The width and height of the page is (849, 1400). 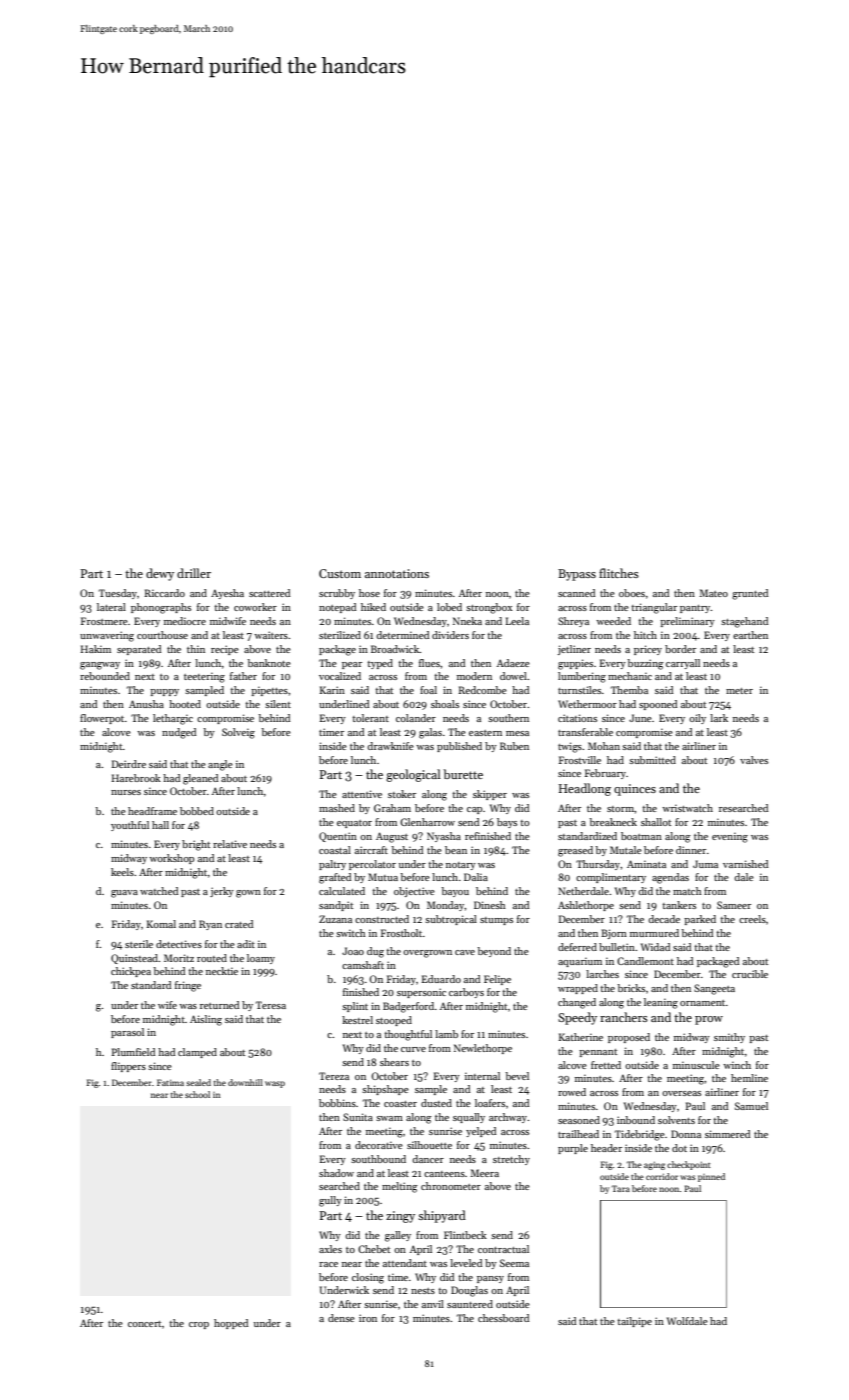 What do you see at coordinates (374, 1249) in the page?
I see `Chebet` at bounding box center [374, 1249].
